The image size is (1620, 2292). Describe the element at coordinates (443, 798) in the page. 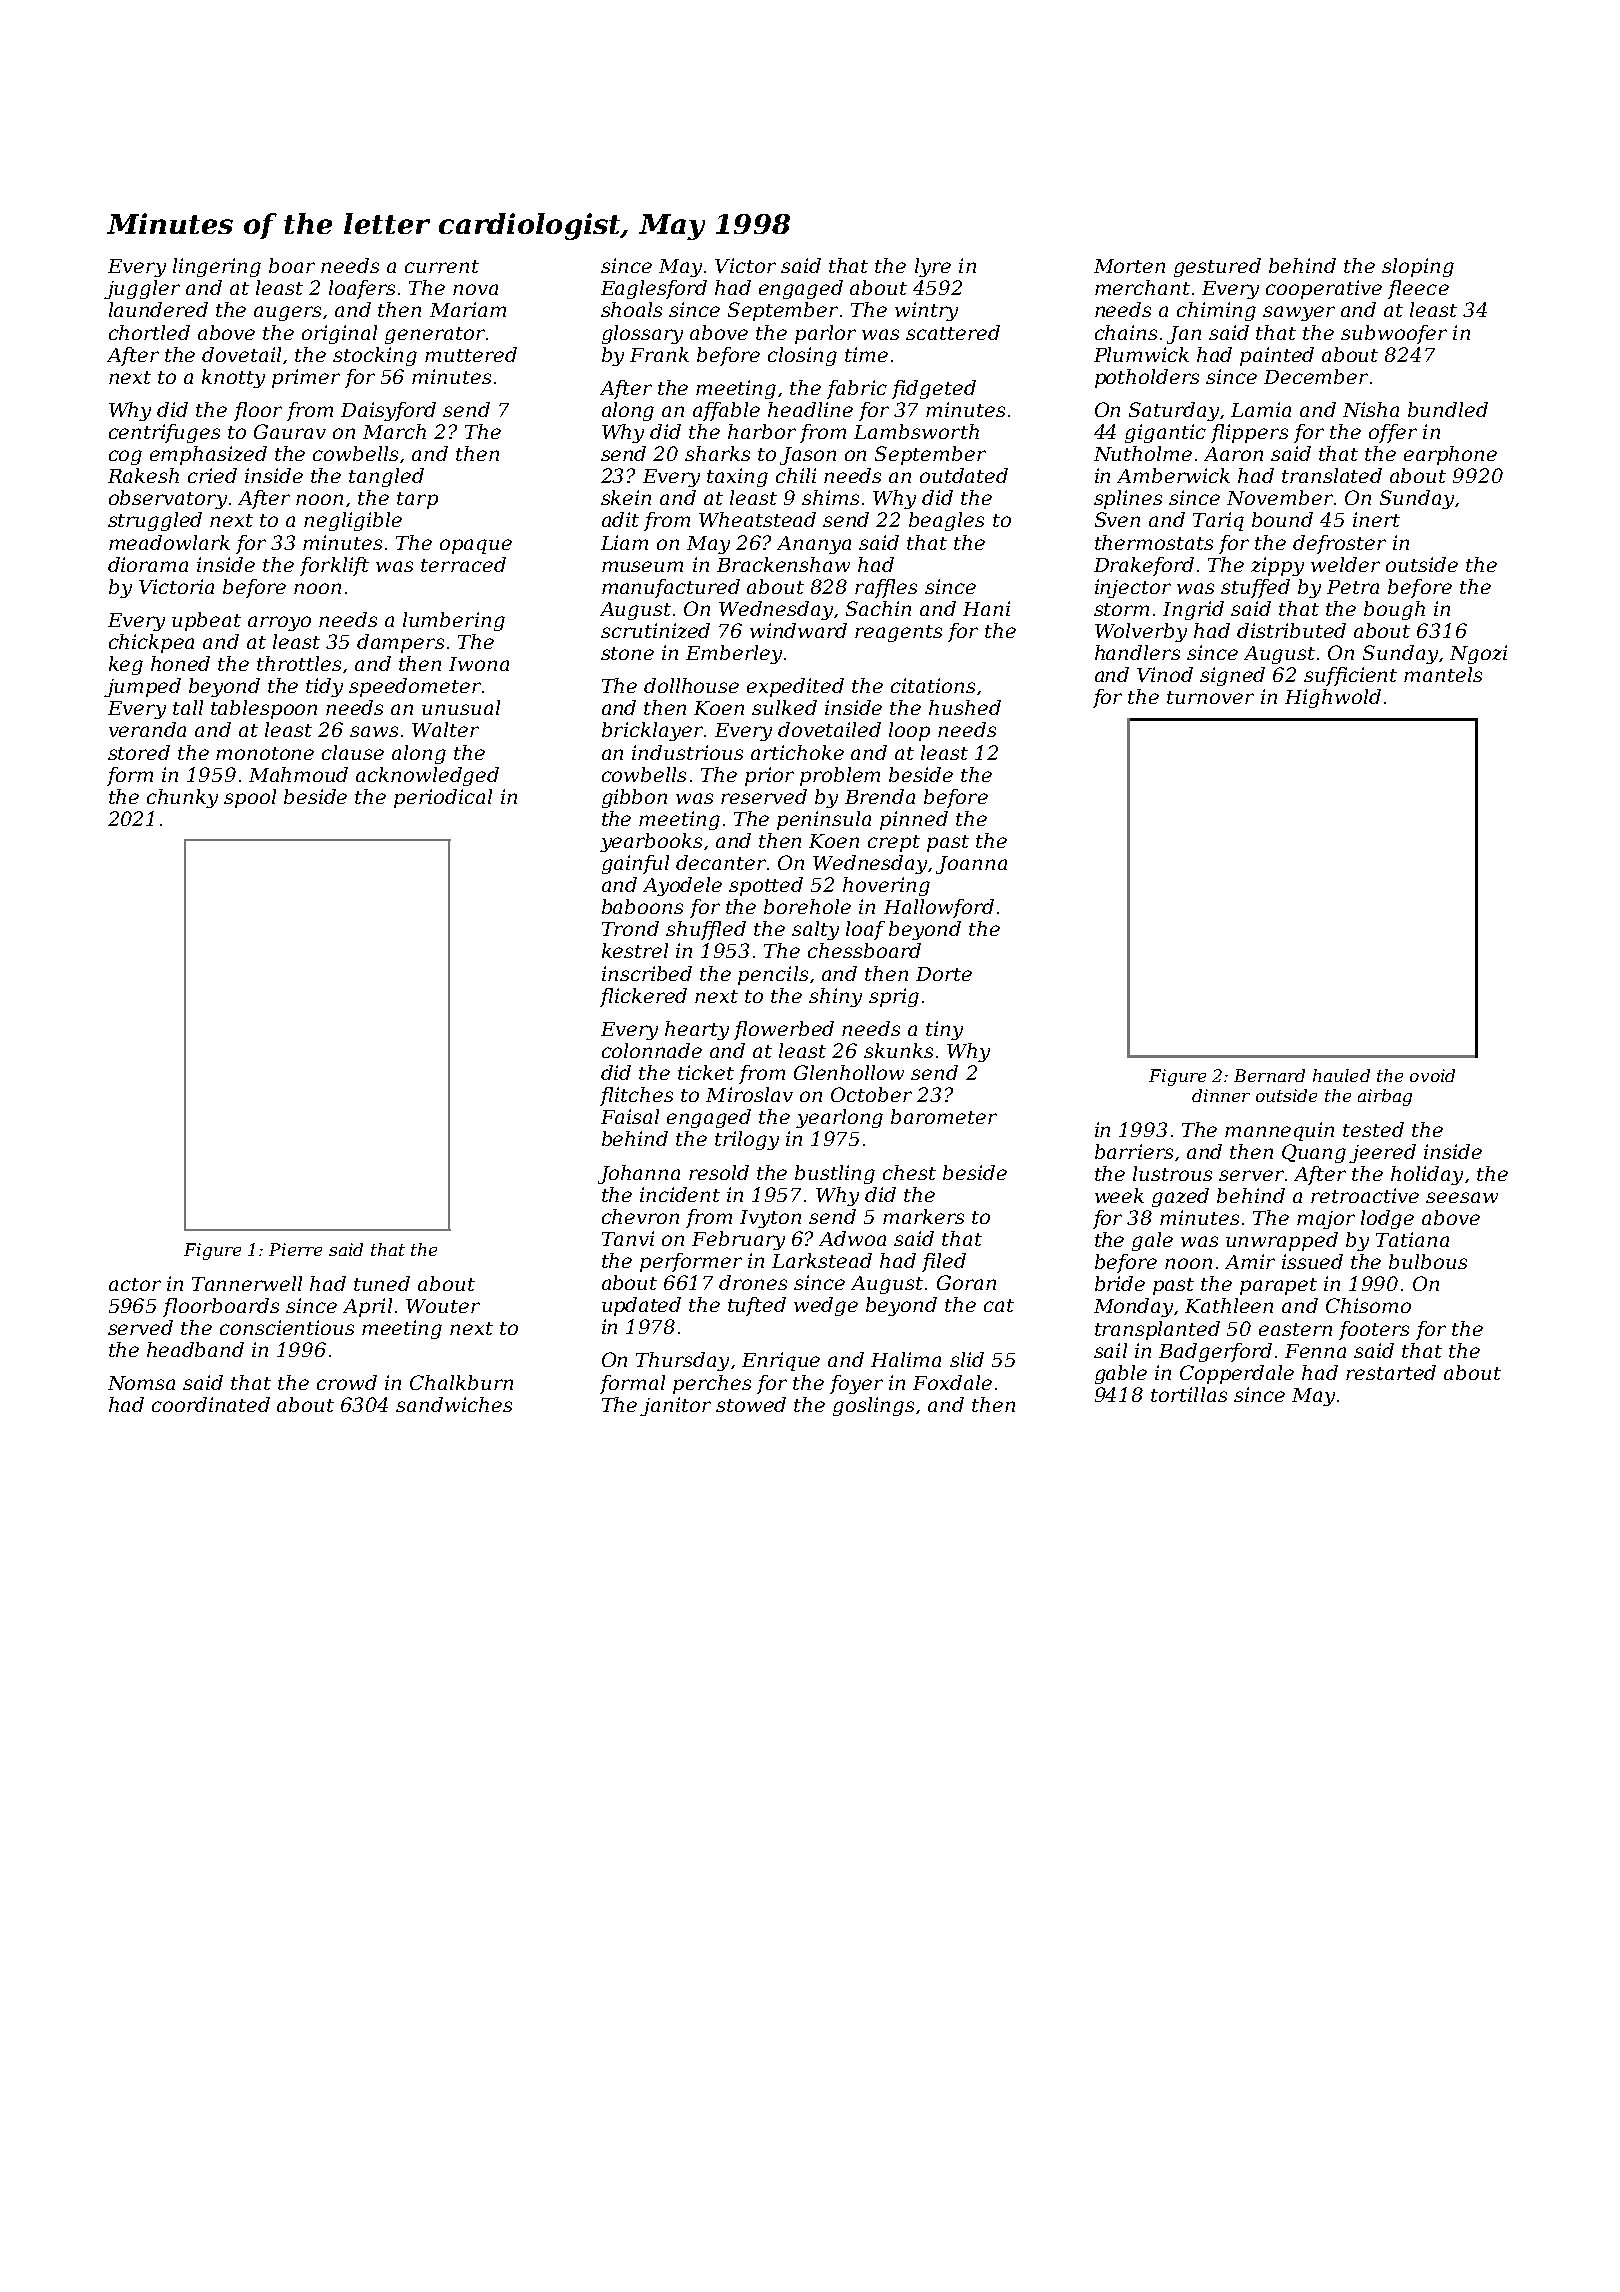

I see `periodical` at that location.
